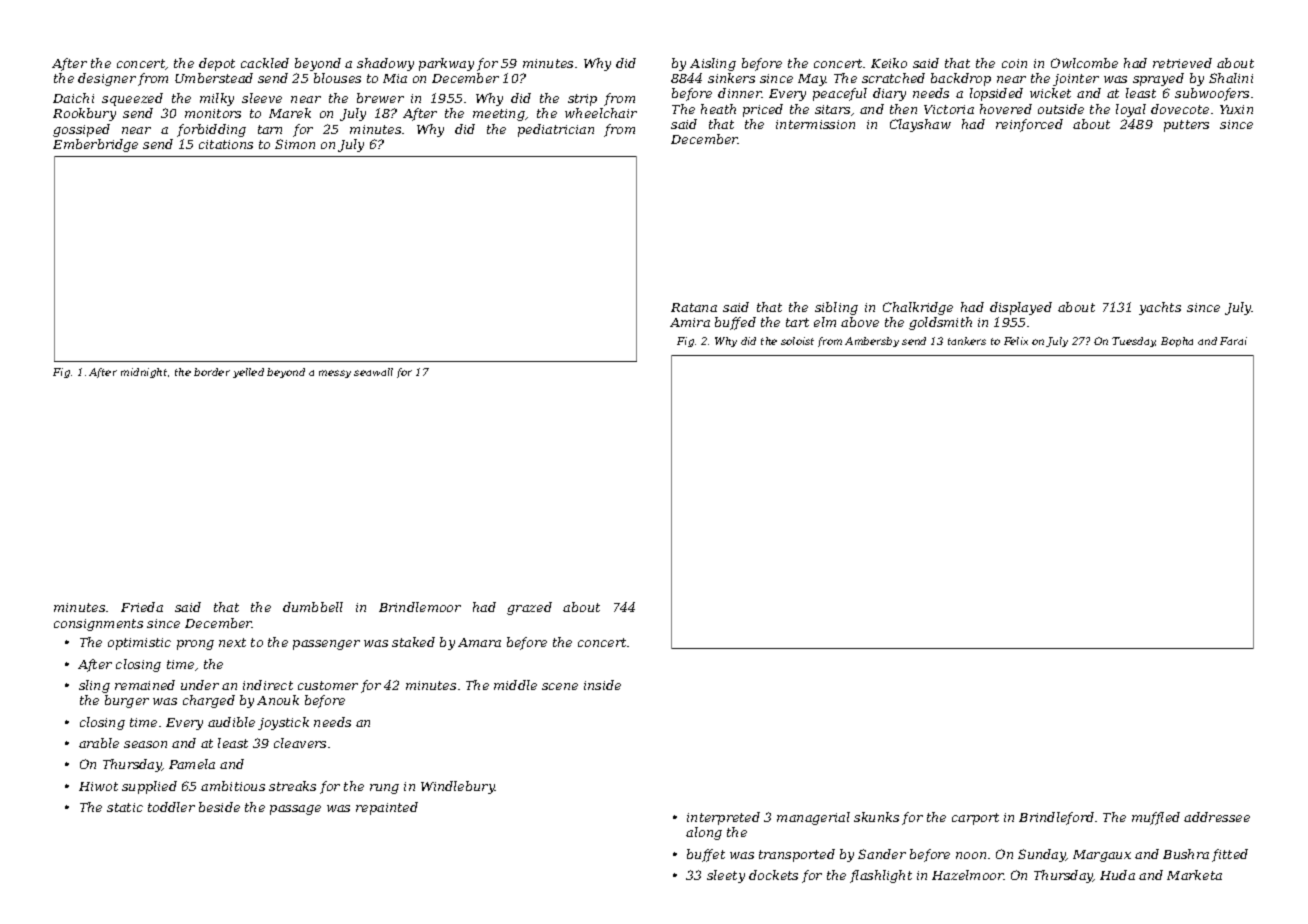  Describe the element at coordinates (192, 764) in the document. I see `Pamela` at that location.
